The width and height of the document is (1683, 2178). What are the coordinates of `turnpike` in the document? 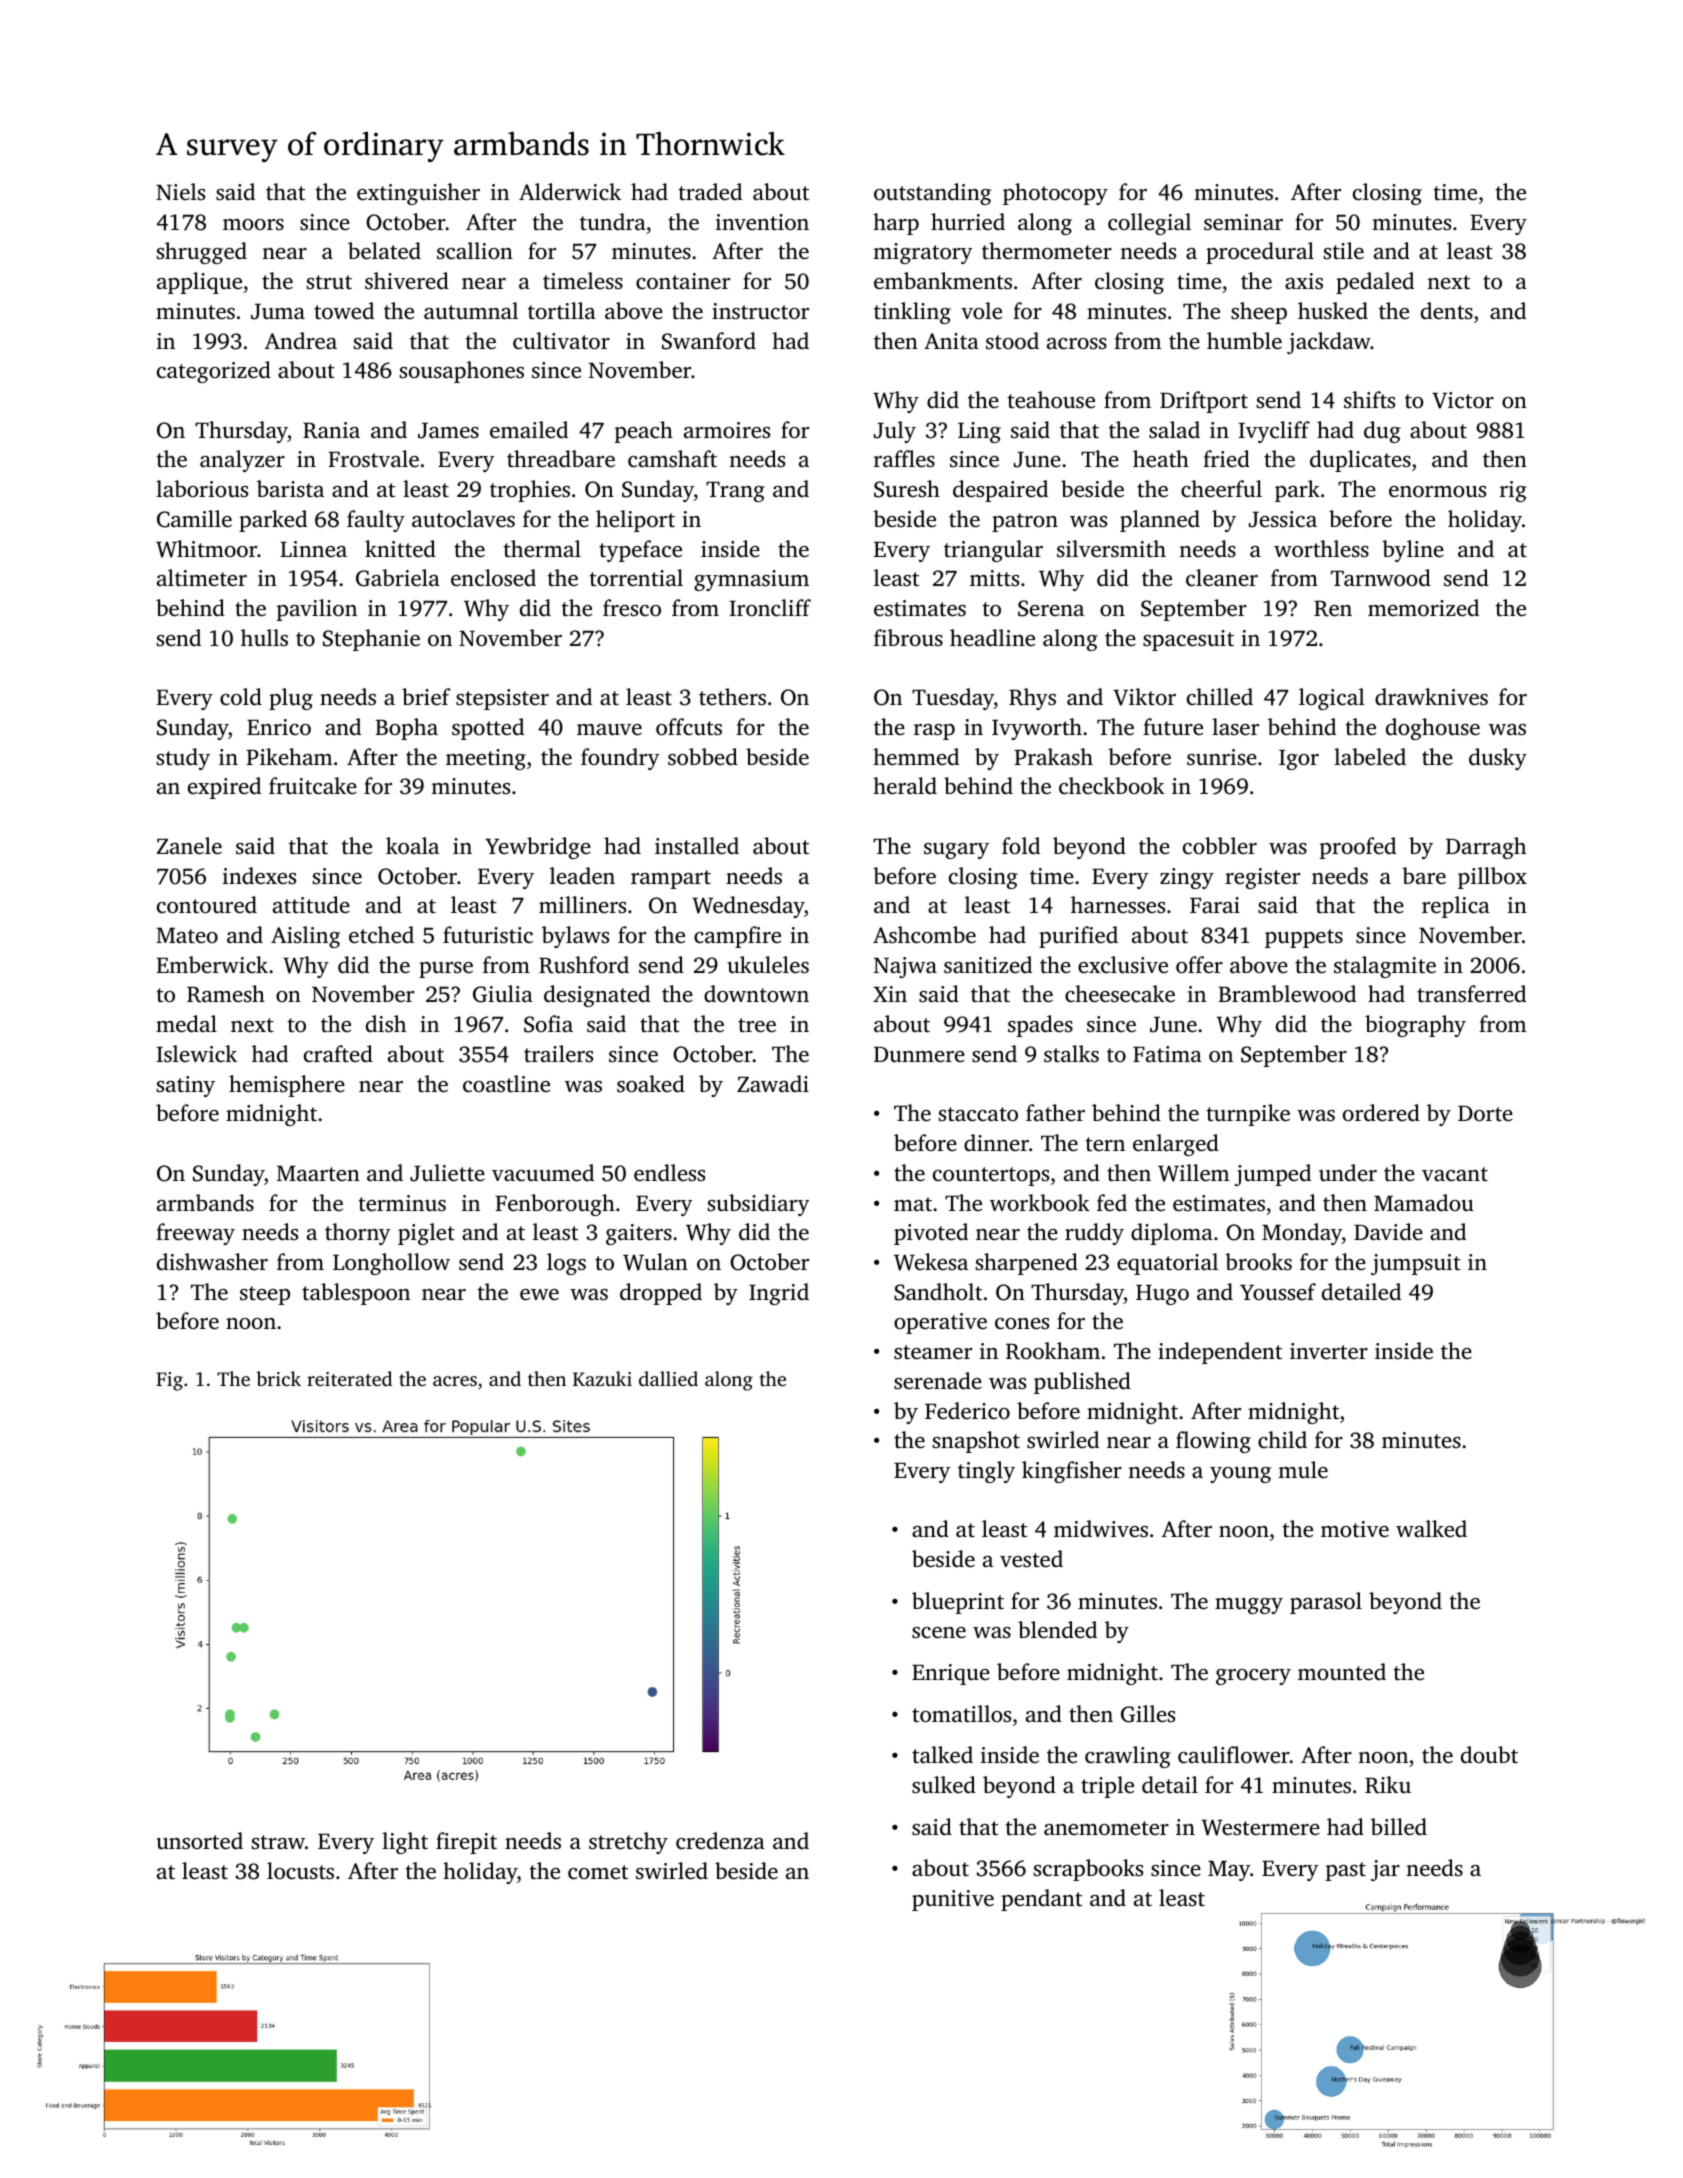 It's located at (1248, 1115).
